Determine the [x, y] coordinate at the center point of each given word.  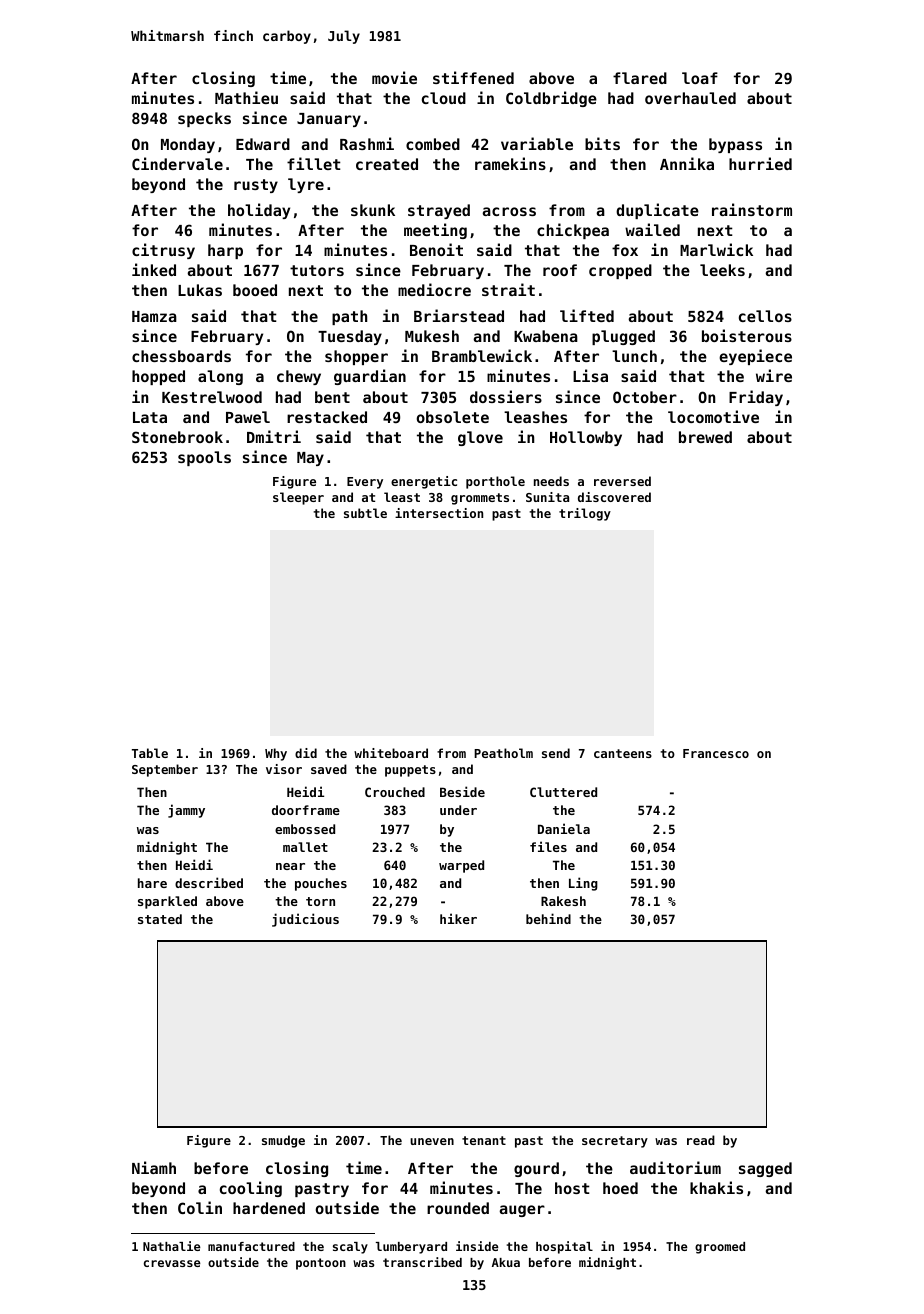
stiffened [473, 77]
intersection [439, 513]
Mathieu [246, 97]
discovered [614, 497]
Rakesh [563, 901]
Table [150, 753]
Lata [150, 417]
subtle [365, 513]
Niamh [154, 1167]
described [209, 882]
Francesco [716, 753]
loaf [700, 78]
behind [548, 918]
